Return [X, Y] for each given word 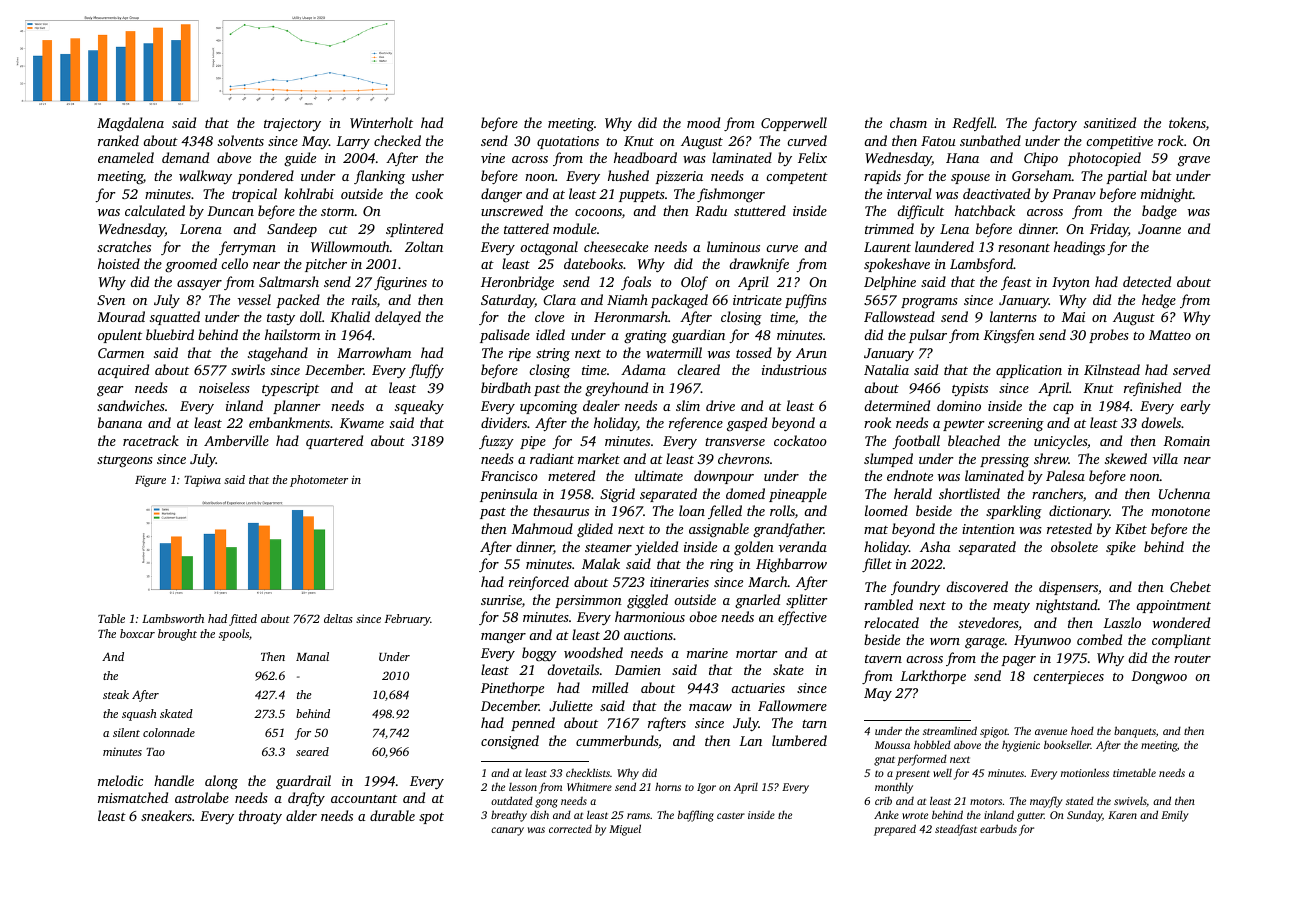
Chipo [1041, 159]
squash [139, 715]
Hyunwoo [1042, 641]
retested [1069, 528]
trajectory [292, 124]
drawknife [759, 265]
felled [725, 512]
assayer [199, 285]
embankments [289, 422]
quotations [568, 142]
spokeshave [897, 265]
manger [503, 638]
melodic [120, 780]
